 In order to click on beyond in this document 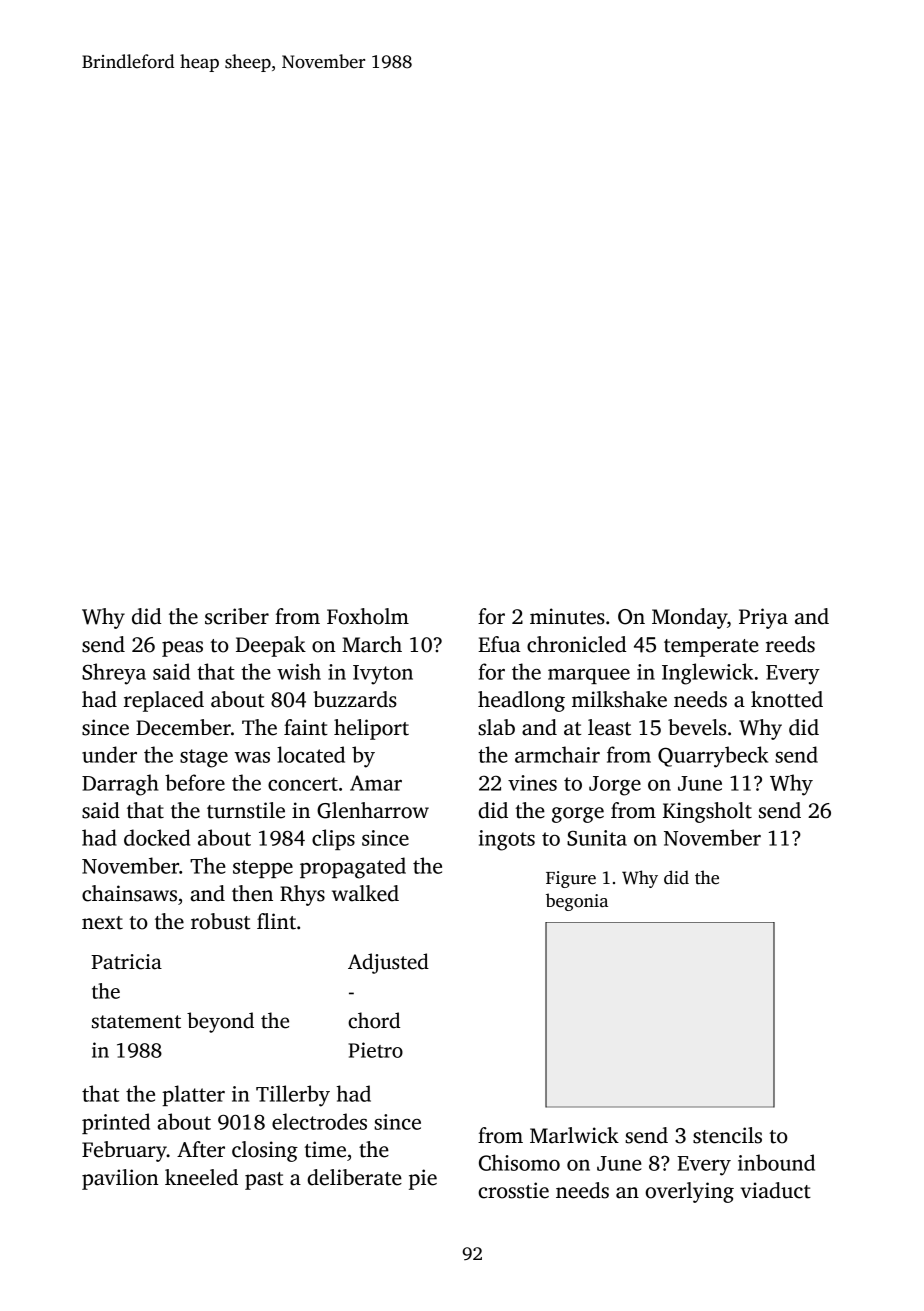, I will do `click(220, 1022)`.
